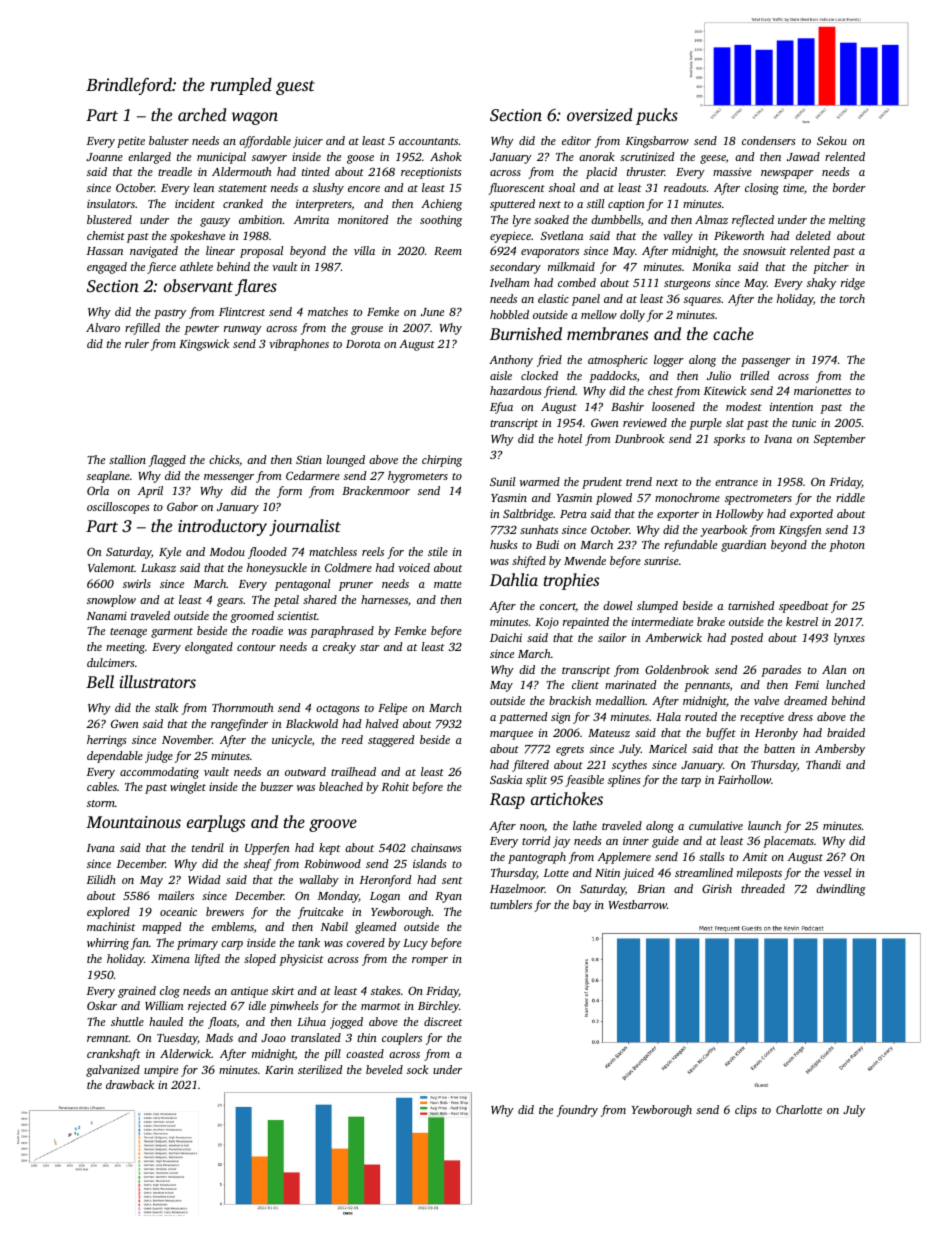 The height and width of the screenshot is (1233, 952). Describe the element at coordinates (840, 750) in the screenshot. I see `Ambersby` at that location.
